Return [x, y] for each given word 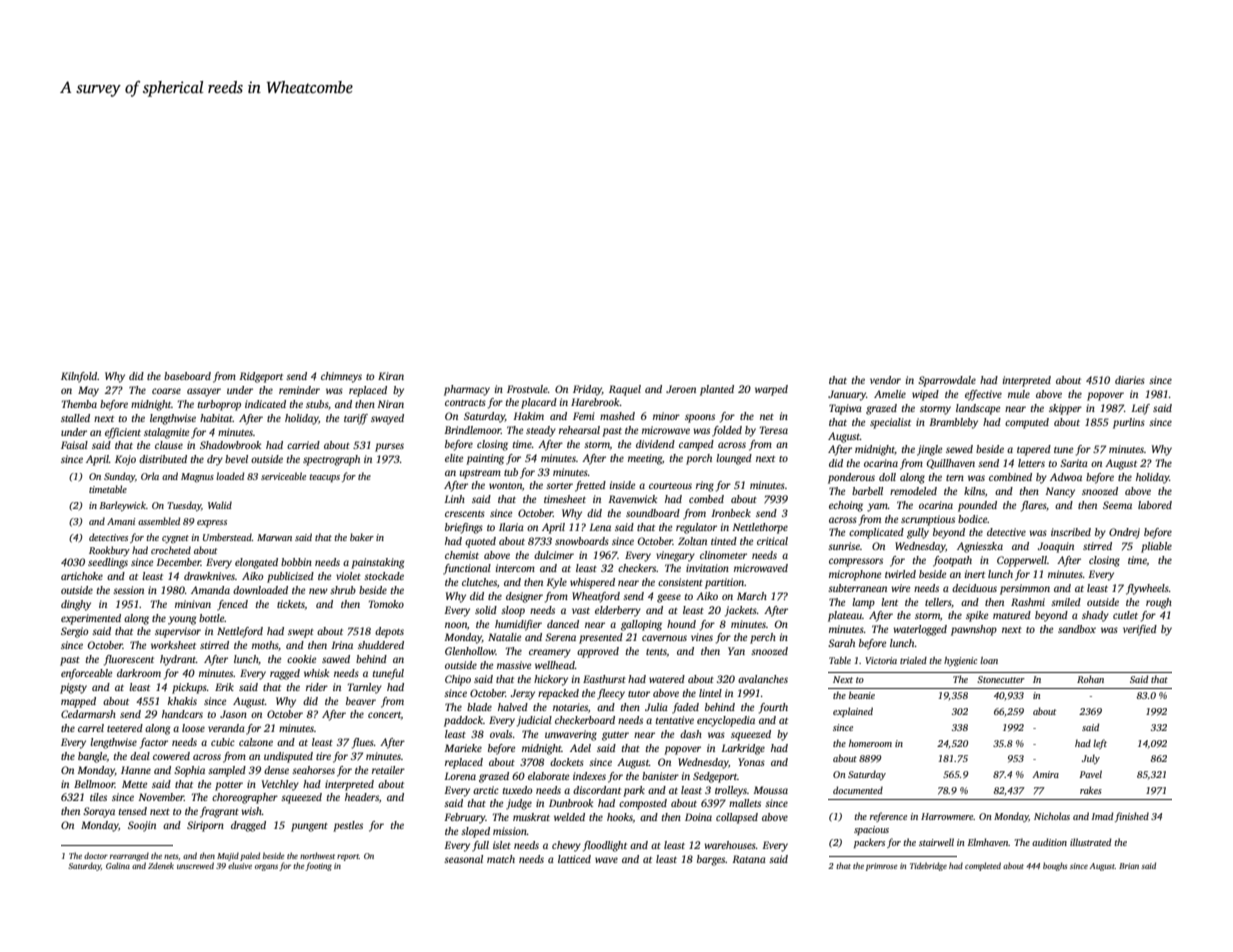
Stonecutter [1001, 679]
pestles [348, 826]
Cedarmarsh [88, 714]
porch [699, 459]
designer [524, 597]
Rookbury [109, 551]
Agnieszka [980, 547]
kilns [974, 491]
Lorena [460, 776]
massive [514, 665]
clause [169, 445]
